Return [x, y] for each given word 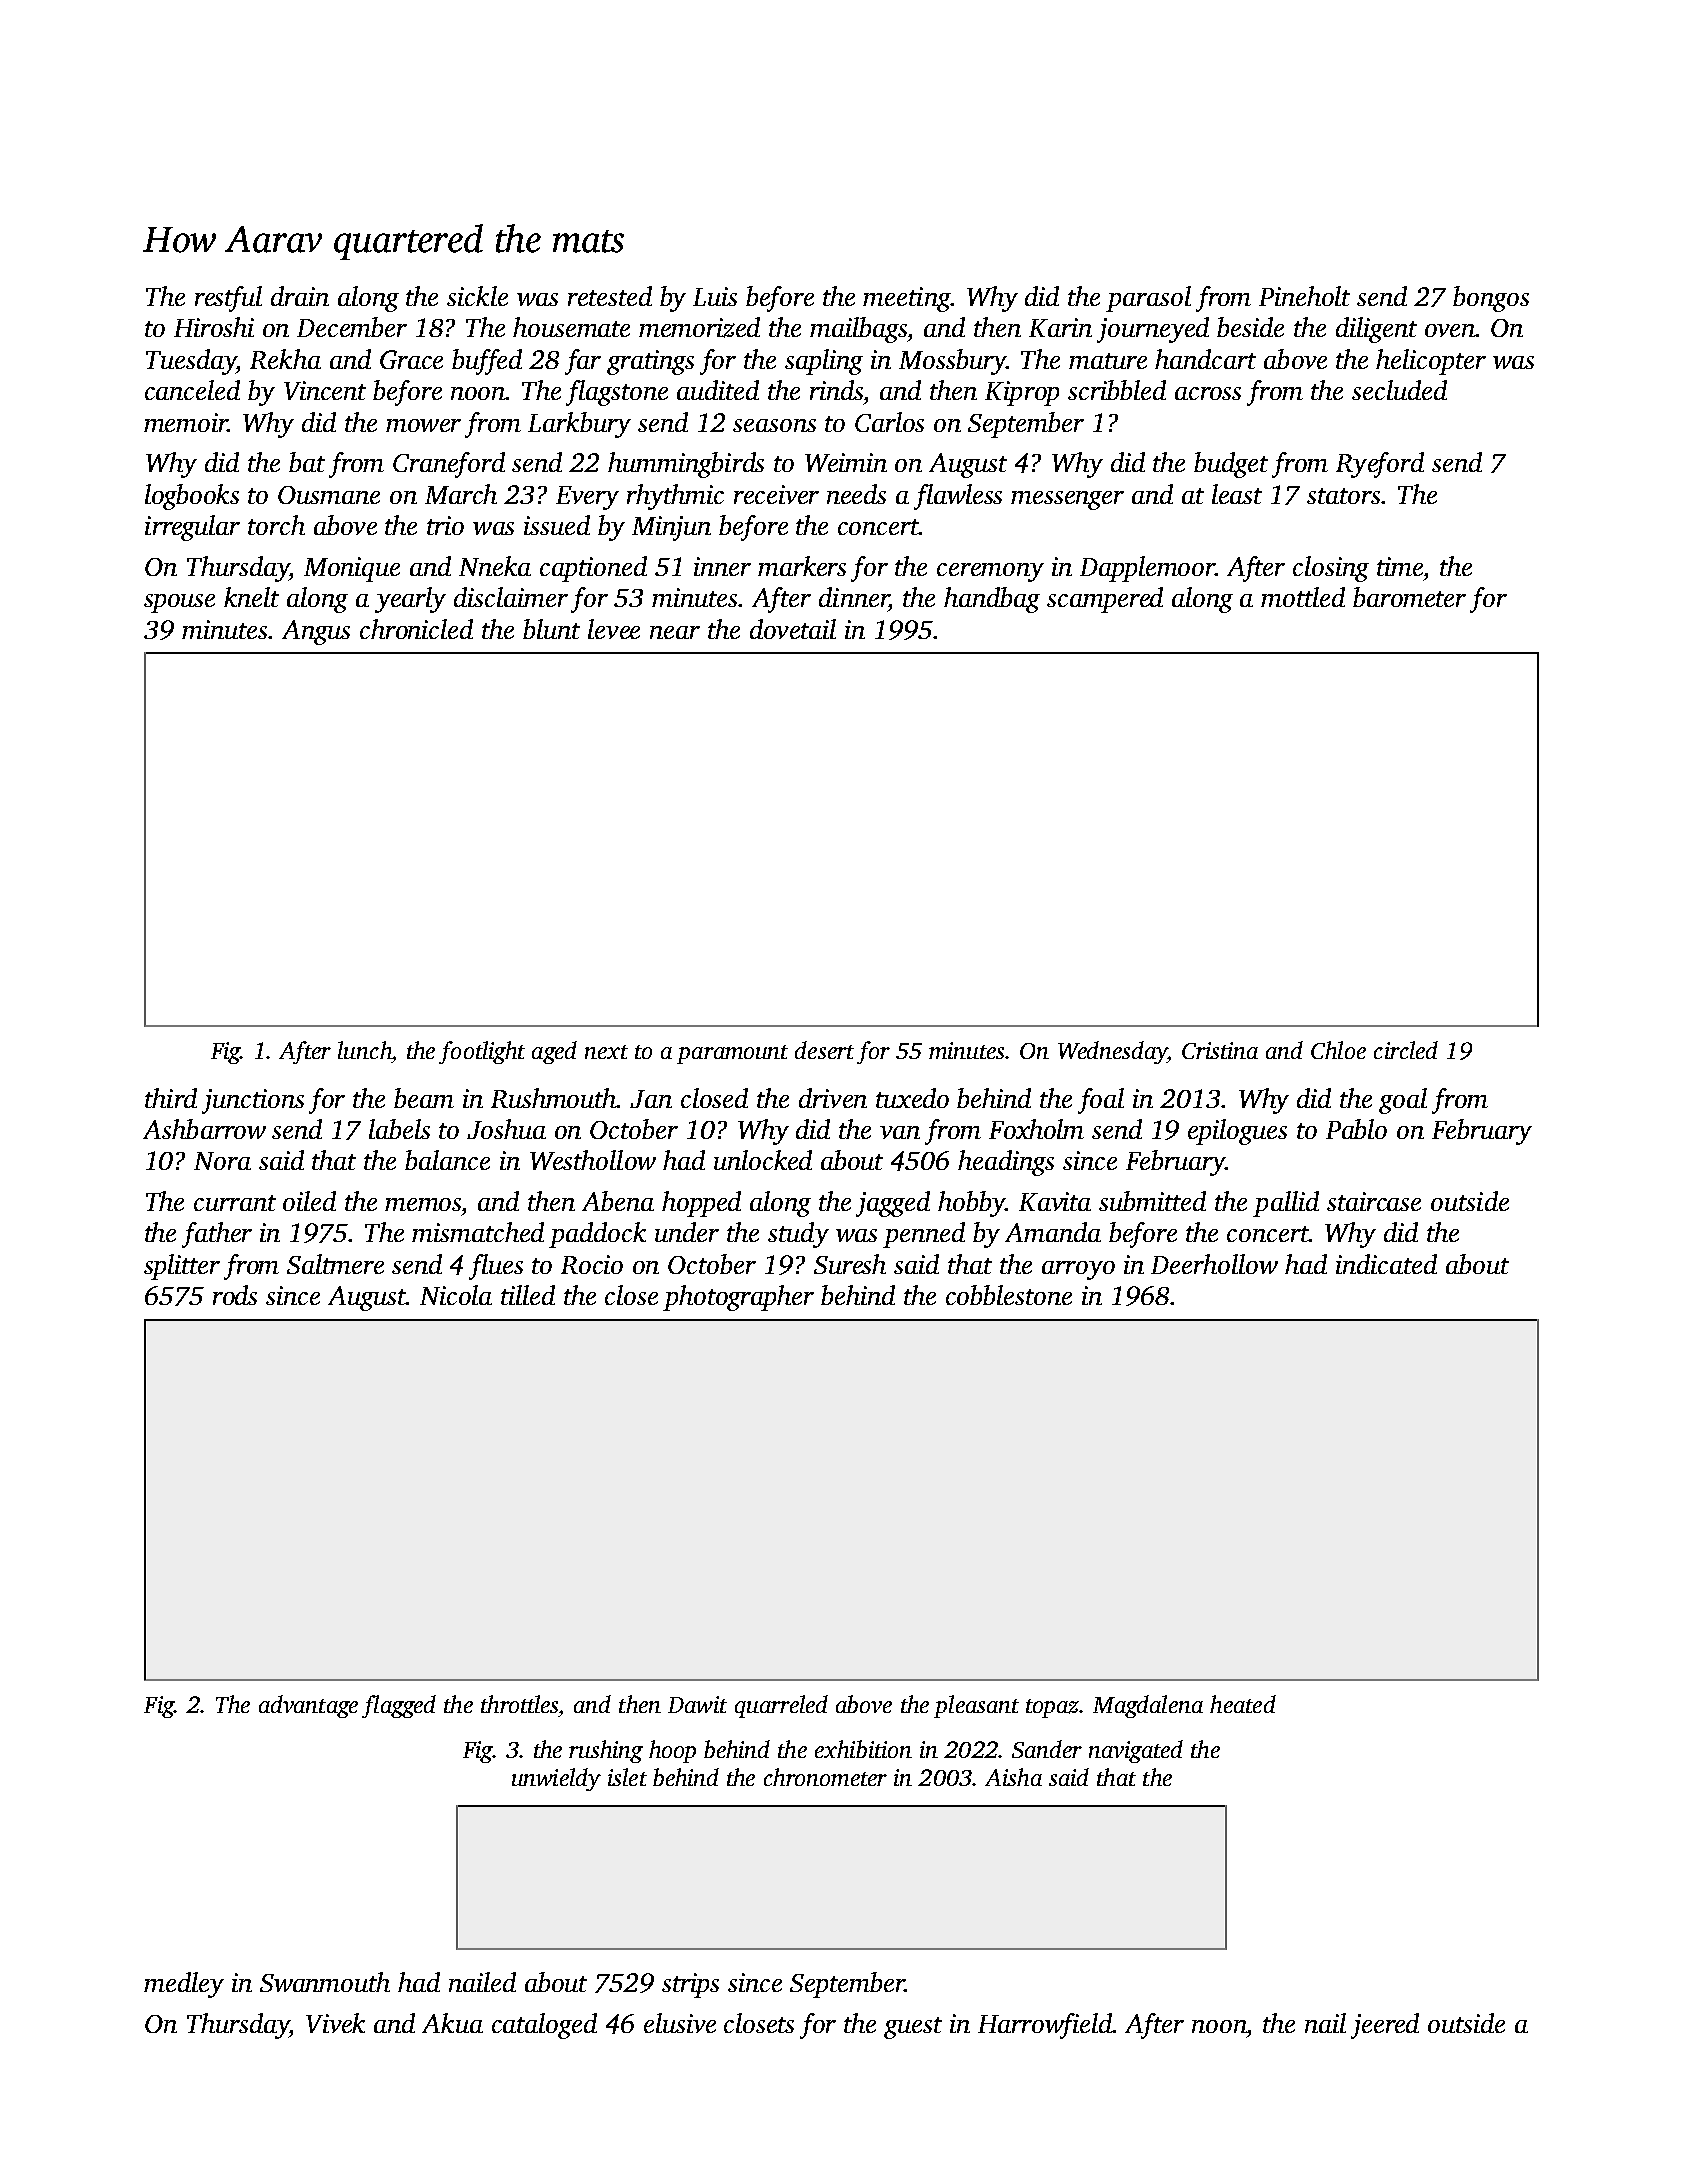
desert [824, 1050]
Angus [316, 632]
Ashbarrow [204, 1129]
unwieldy [556, 1779]
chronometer [825, 1777]
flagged [399, 1706]
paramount [732, 1054]
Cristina [1220, 1050]
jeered [1385, 2026]
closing [1331, 569]
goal [1403, 1101]
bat [307, 462]
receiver [776, 494]
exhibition [863, 1749]
